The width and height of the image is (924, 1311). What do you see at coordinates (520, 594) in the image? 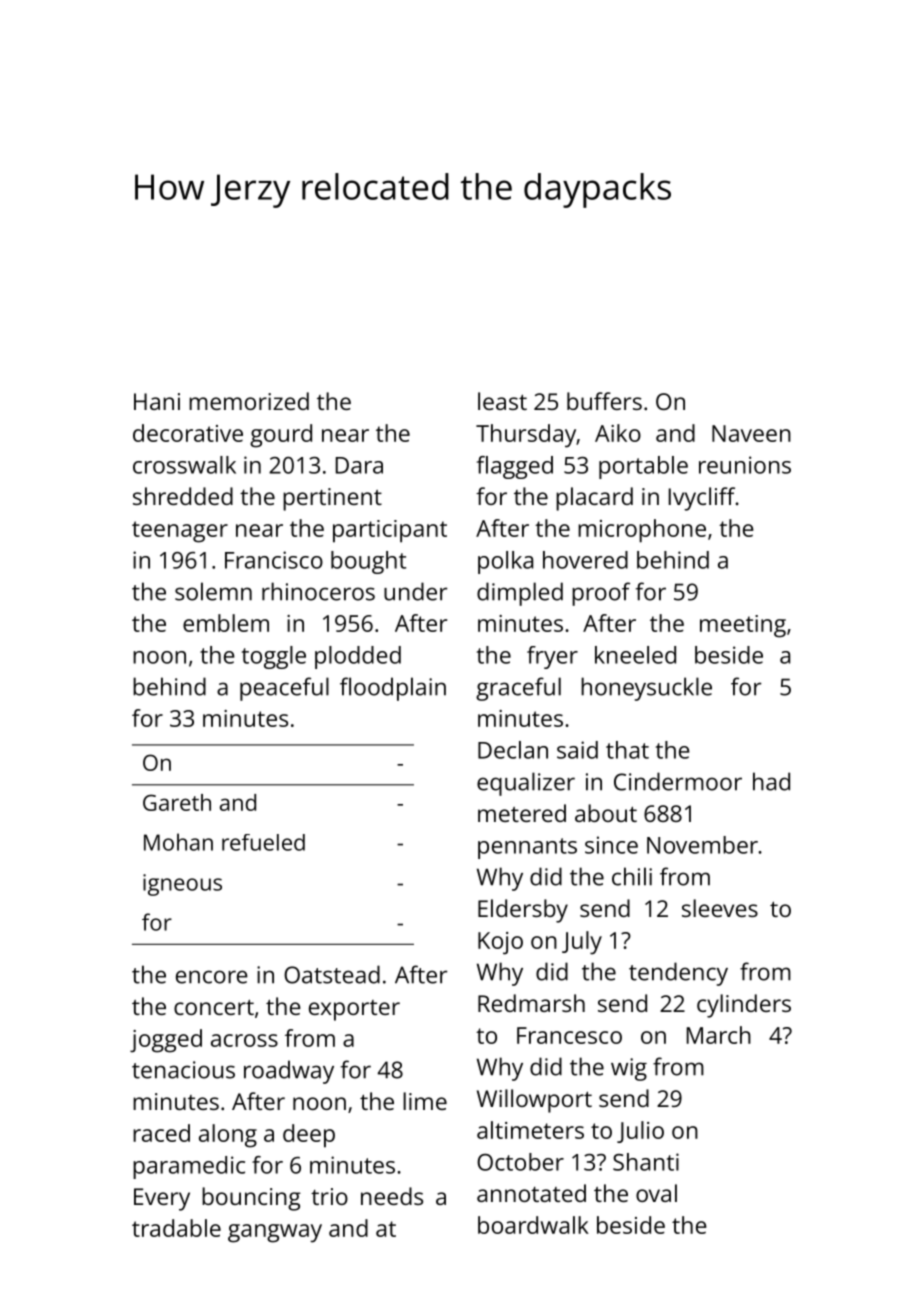
I see `dimpled` at bounding box center [520, 594].
